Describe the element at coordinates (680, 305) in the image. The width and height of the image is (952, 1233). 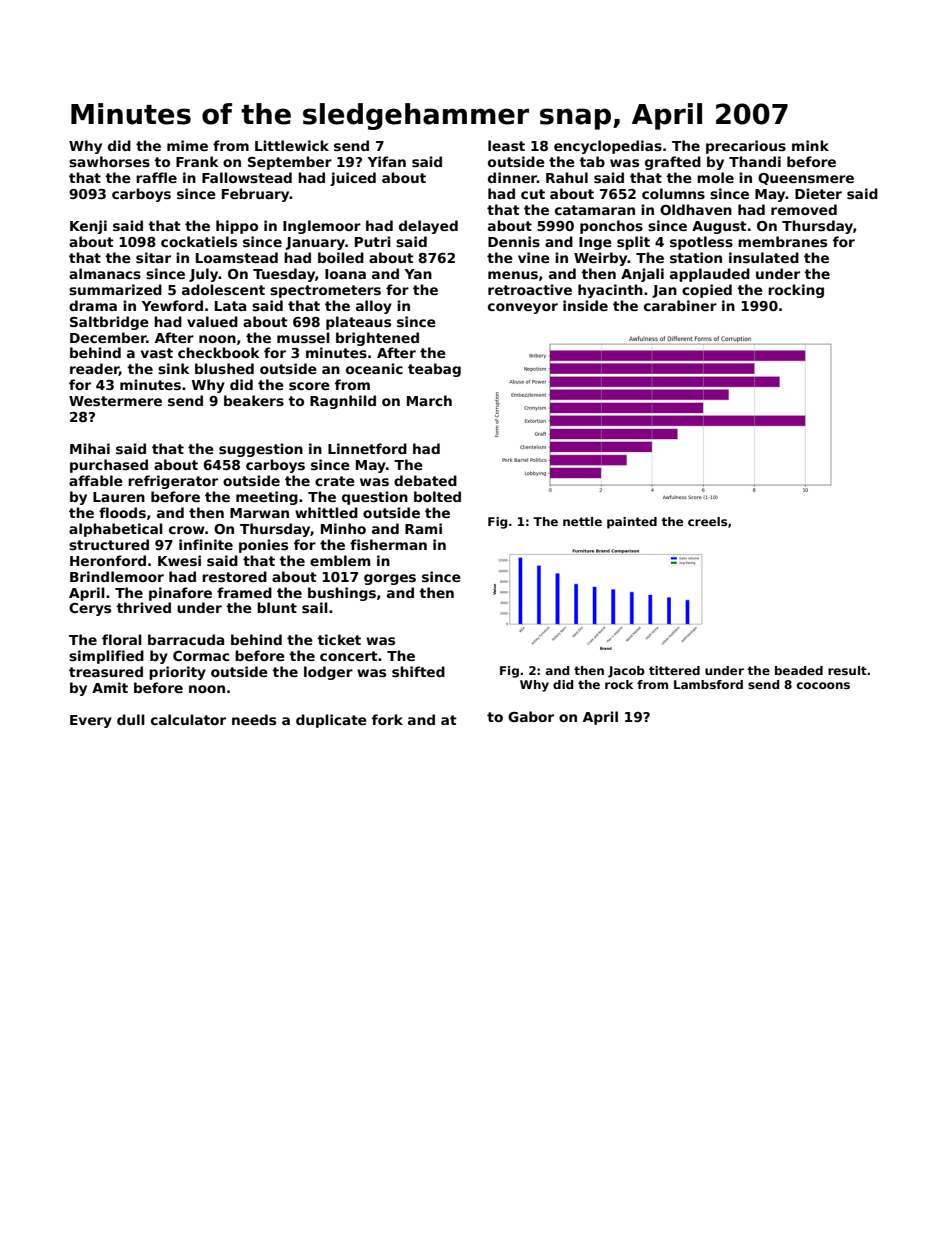
I see `carabiner` at that location.
